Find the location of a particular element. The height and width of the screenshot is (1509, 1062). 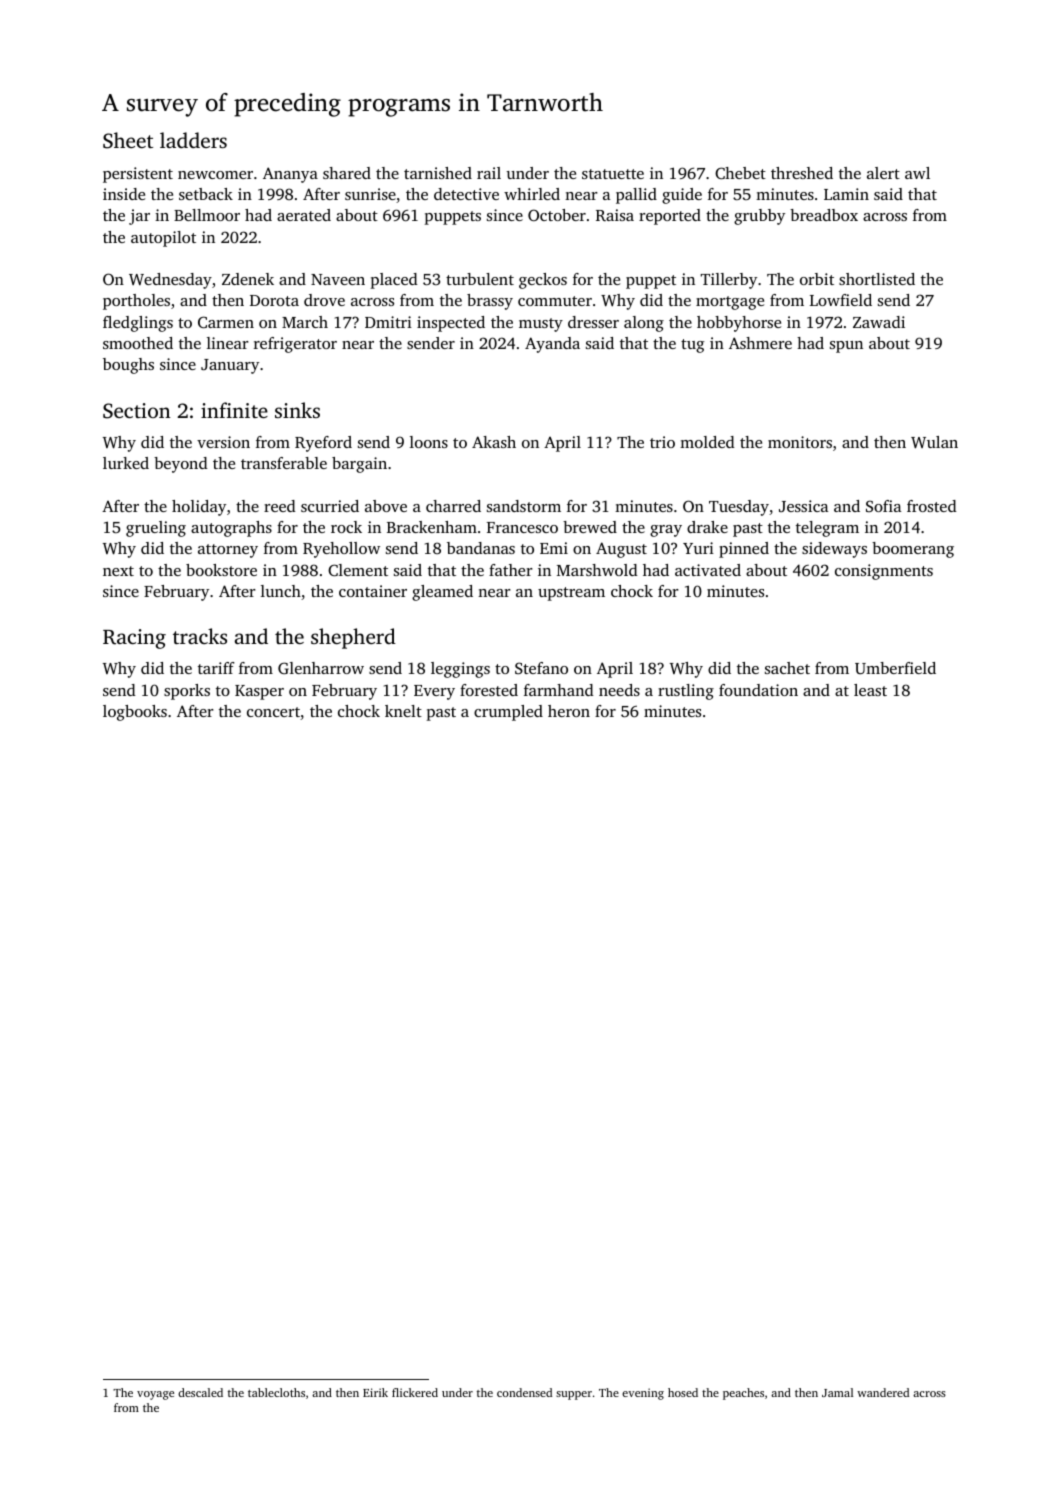

foundation is located at coordinates (758, 690).
